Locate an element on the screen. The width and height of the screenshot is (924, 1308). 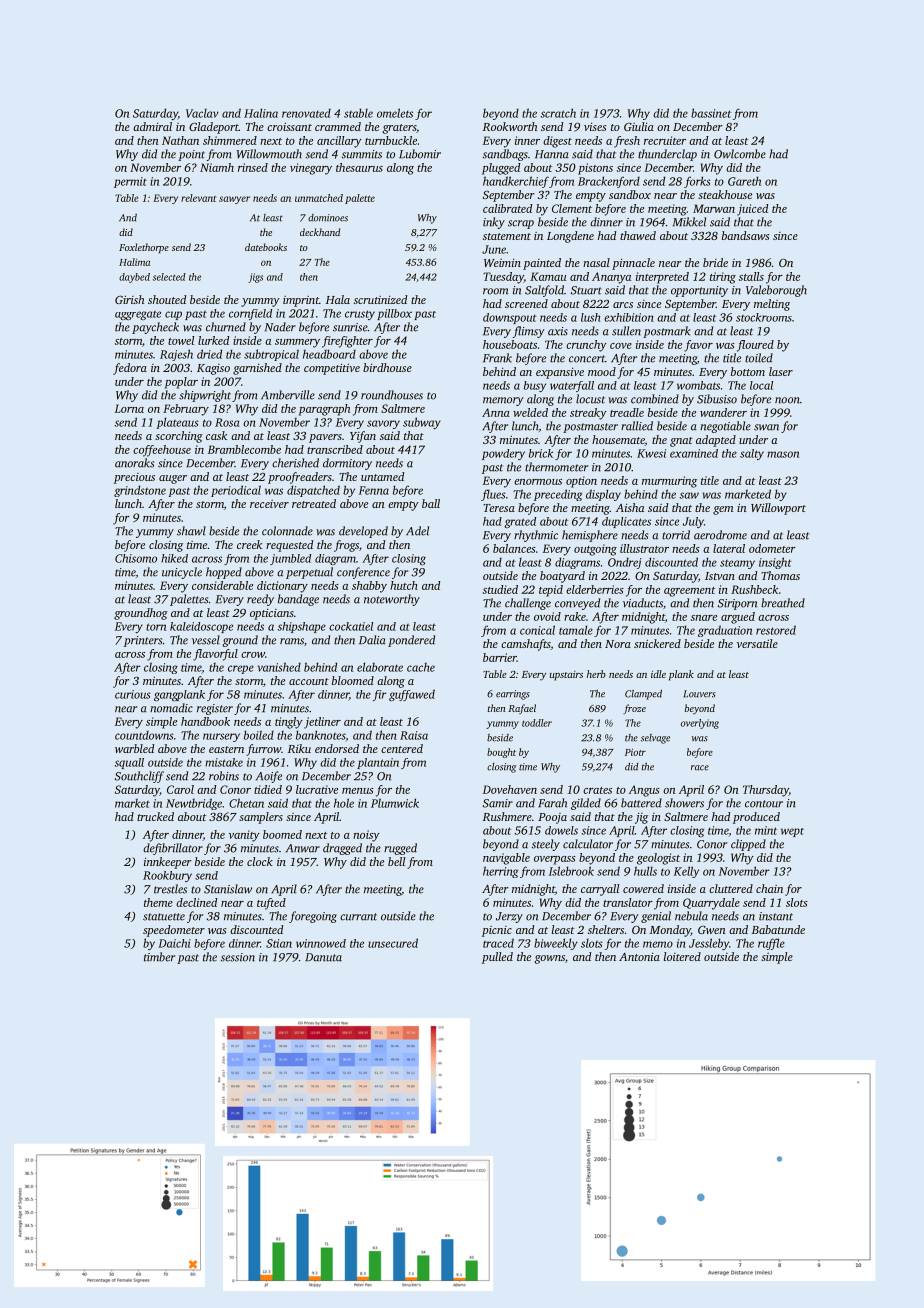
lateral is located at coordinates (729, 548).
